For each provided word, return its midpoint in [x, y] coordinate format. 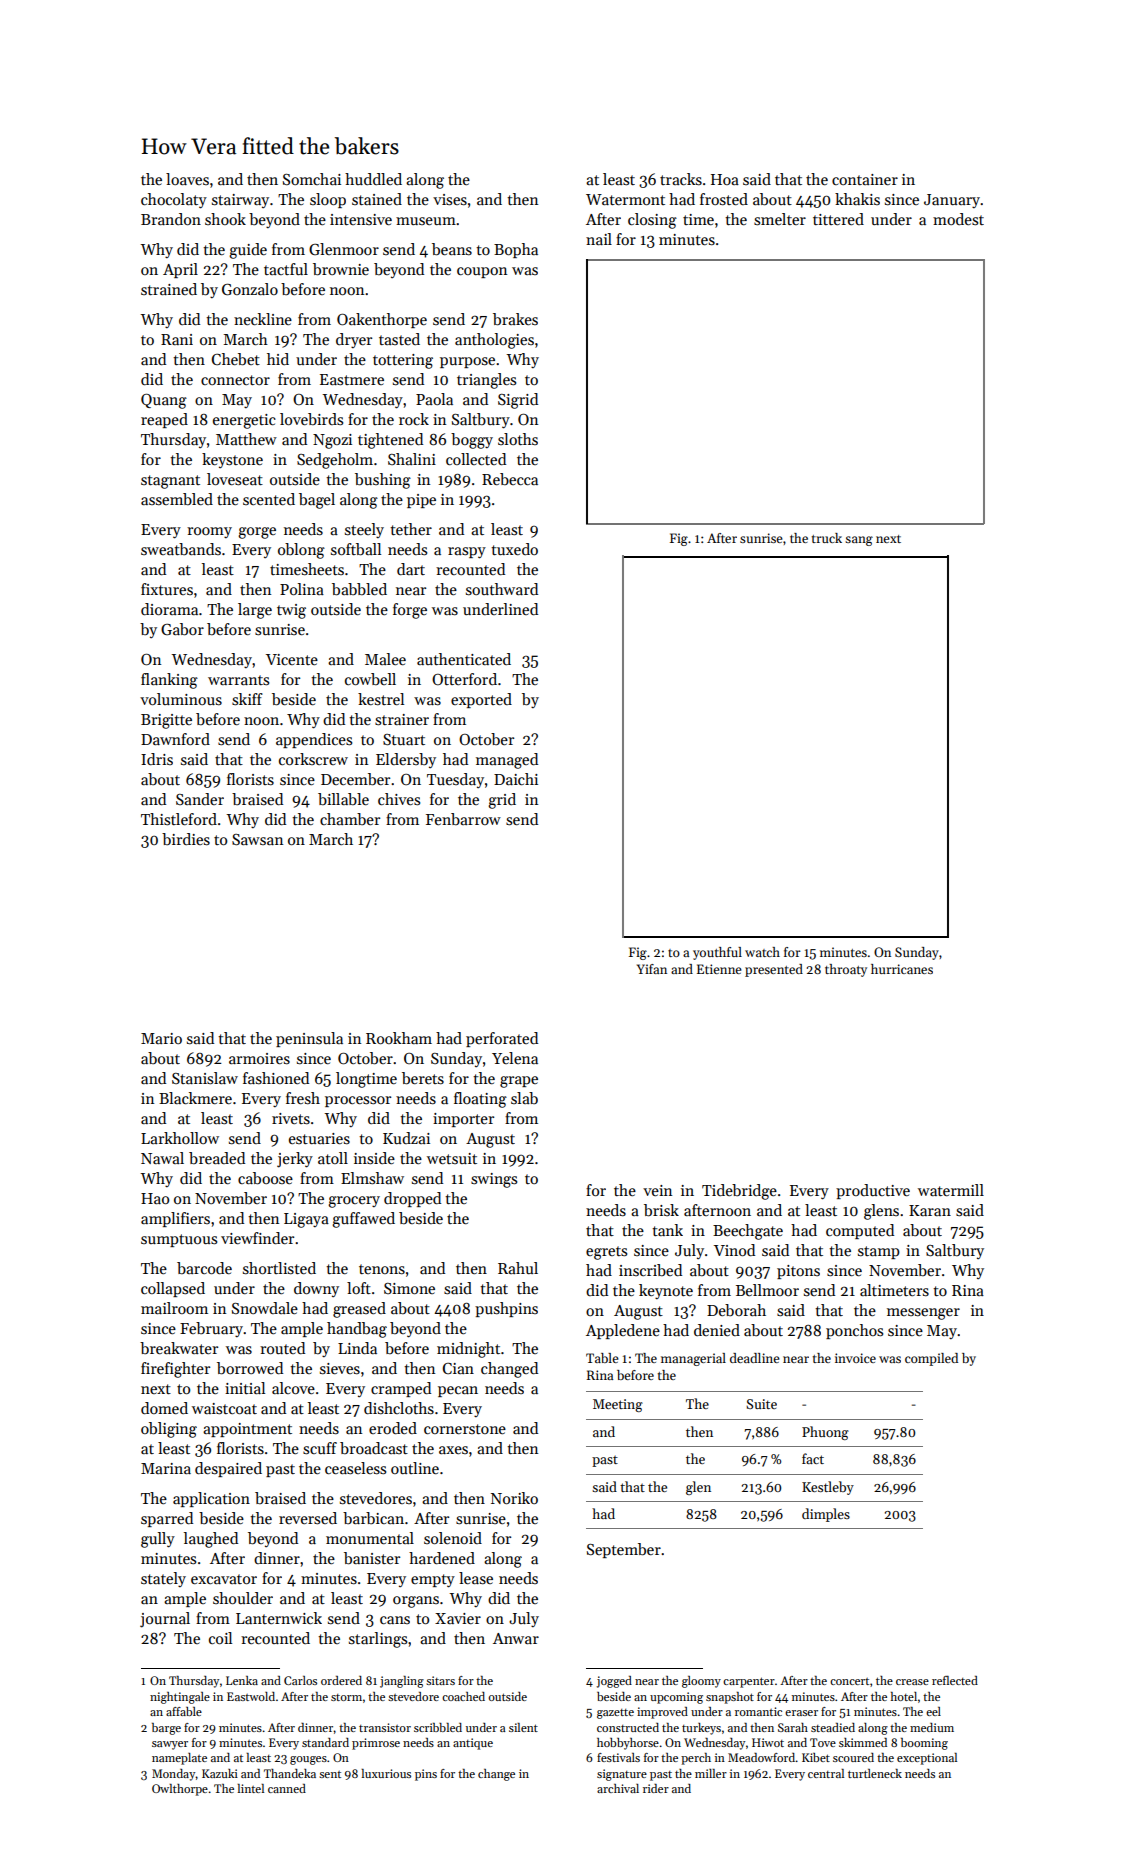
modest [958, 219]
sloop [328, 200]
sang [859, 541]
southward [502, 589]
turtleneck [875, 1773]
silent [523, 1727]
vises [450, 199]
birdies [186, 839]
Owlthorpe [180, 1790]
